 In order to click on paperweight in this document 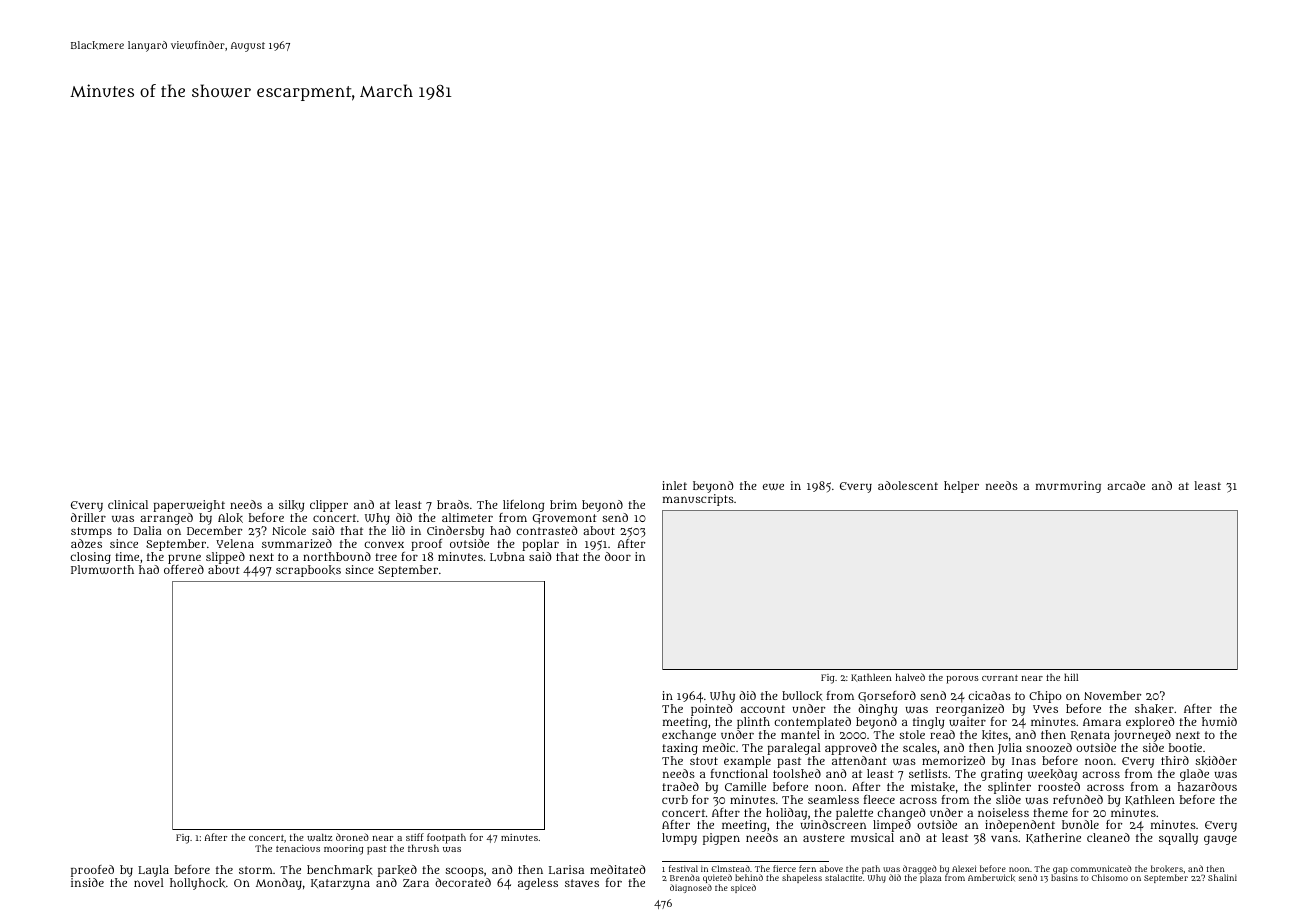, I will do `click(189, 506)`.
